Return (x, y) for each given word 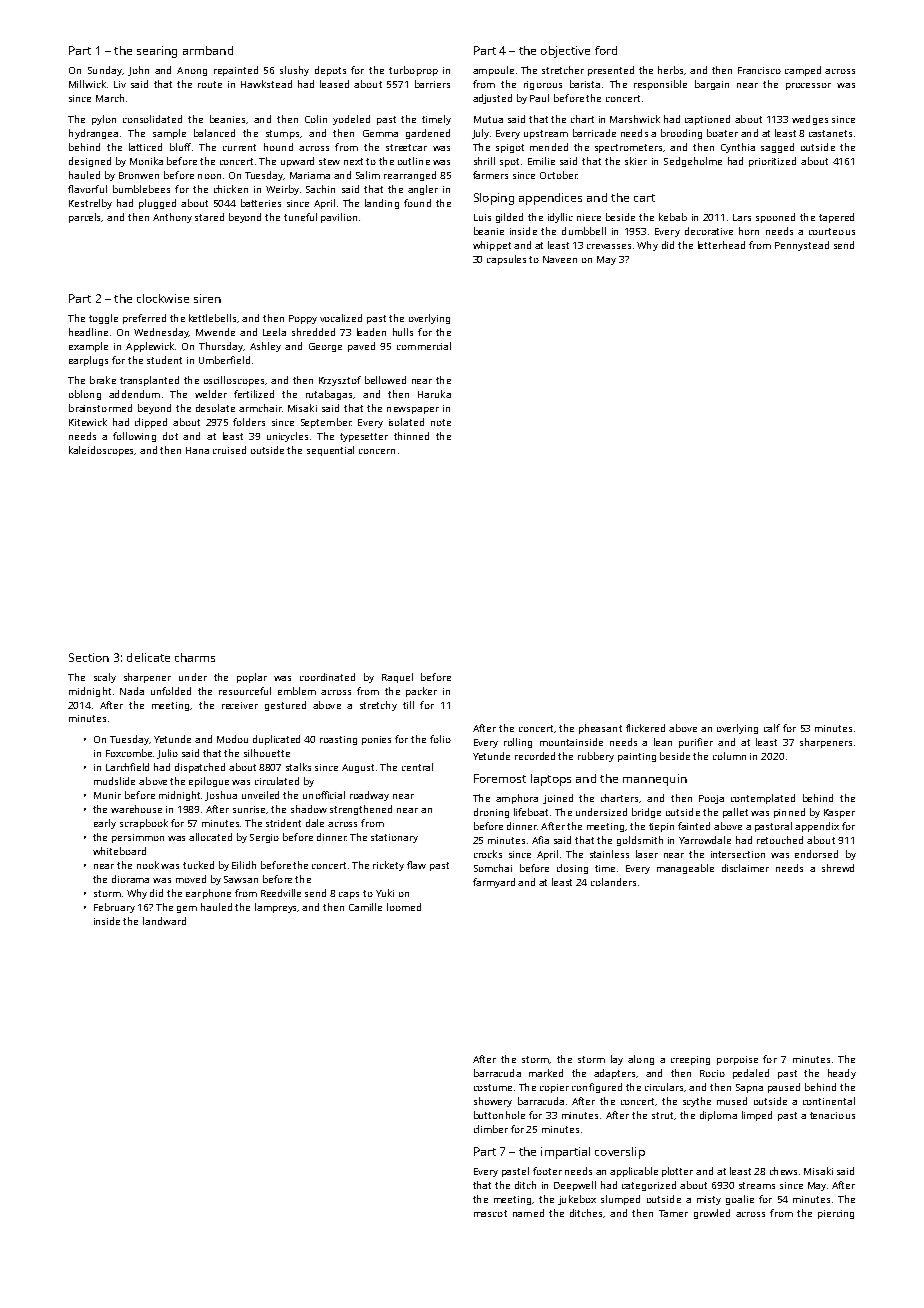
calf (772, 728)
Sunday (105, 71)
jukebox (577, 1200)
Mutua (488, 119)
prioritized (772, 162)
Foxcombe (129, 753)
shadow (309, 809)
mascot (490, 1213)
